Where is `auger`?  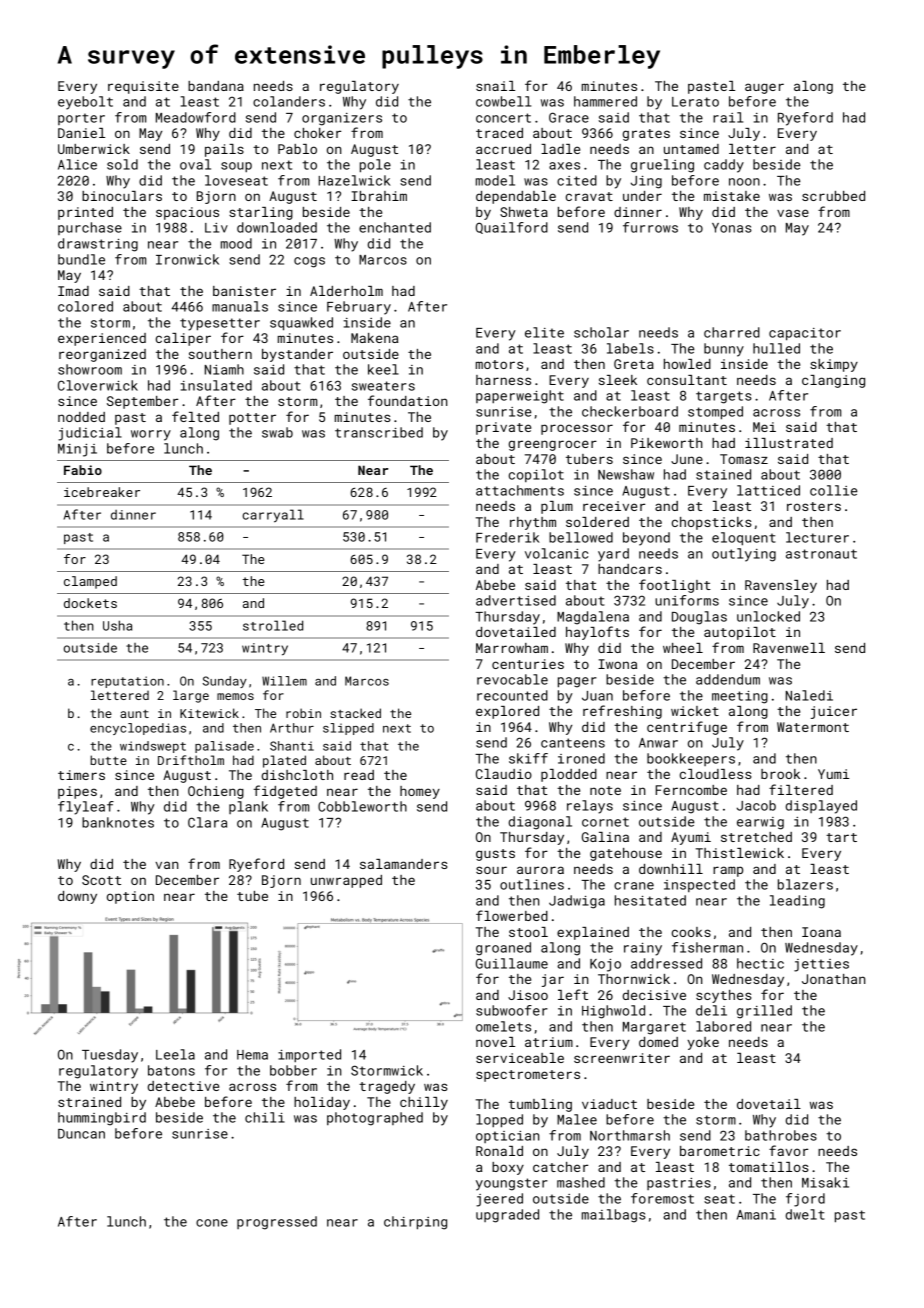 auger is located at coordinates (764, 88).
